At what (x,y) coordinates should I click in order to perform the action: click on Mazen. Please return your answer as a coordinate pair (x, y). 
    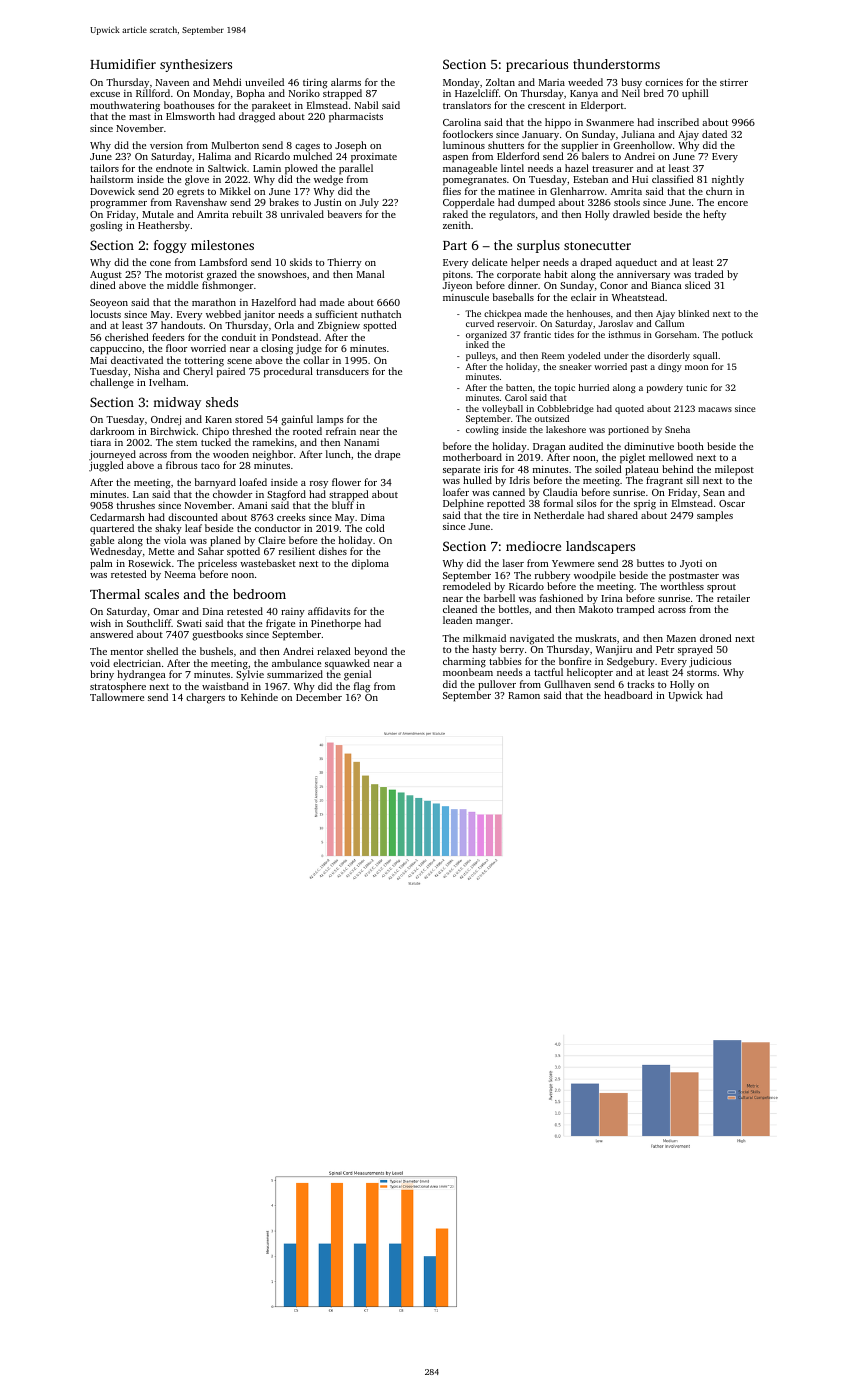
    Looking at the image, I should click on (681, 638).
